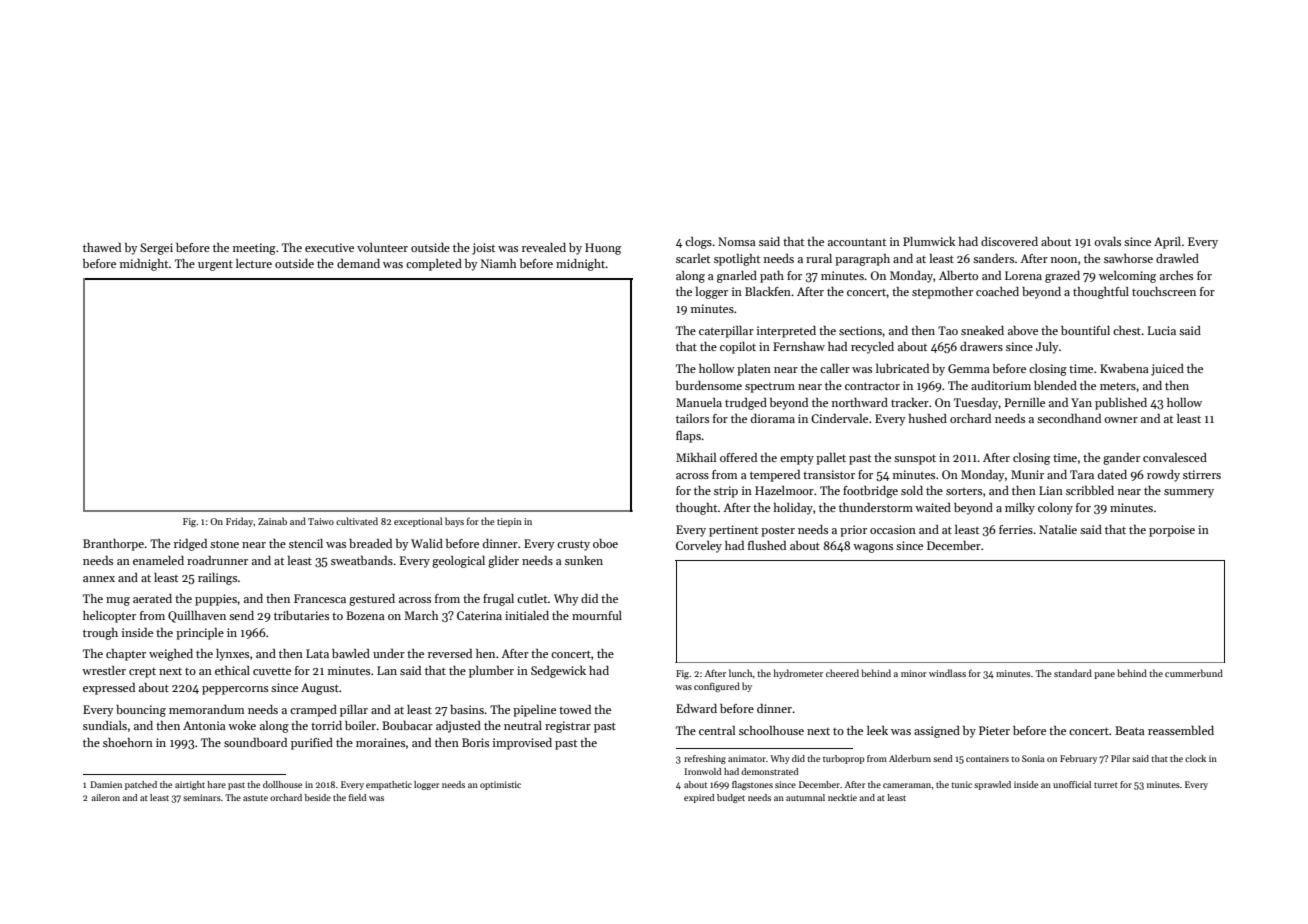 The image size is (1308, 924). I want to click on aerated, so click(152, 598).
